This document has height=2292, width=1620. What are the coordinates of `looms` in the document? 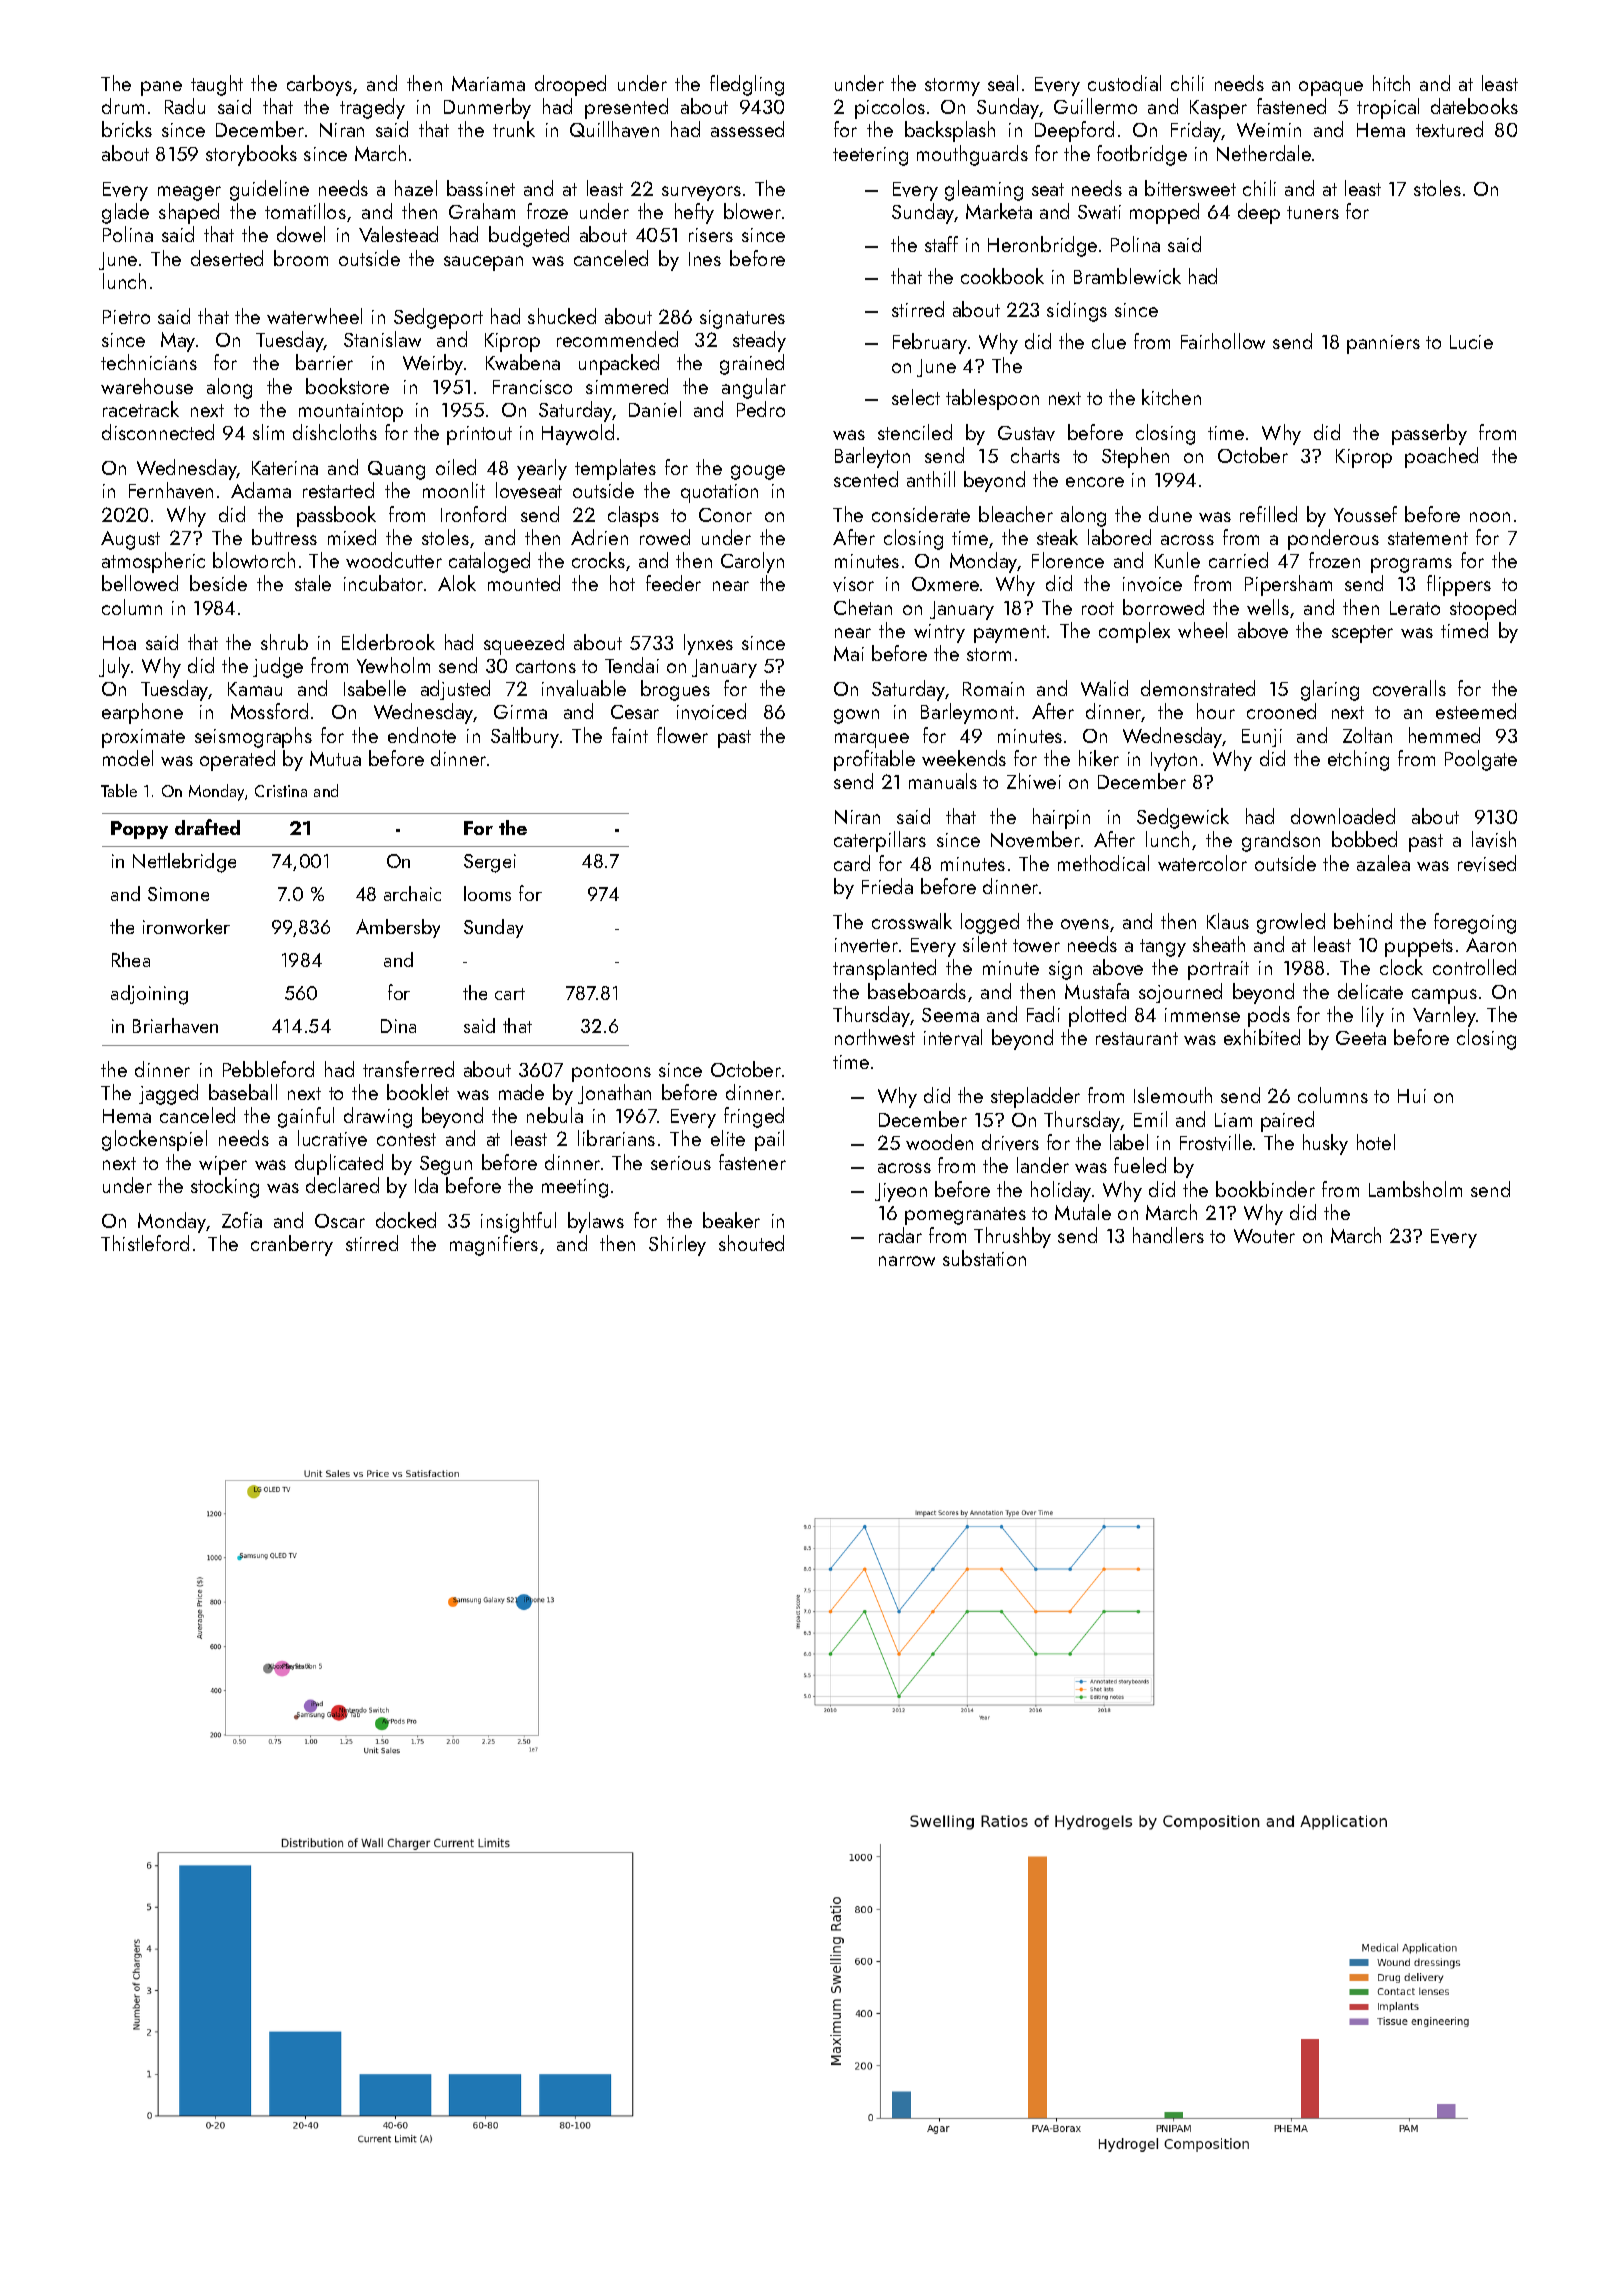 It's located at (487, 893).
